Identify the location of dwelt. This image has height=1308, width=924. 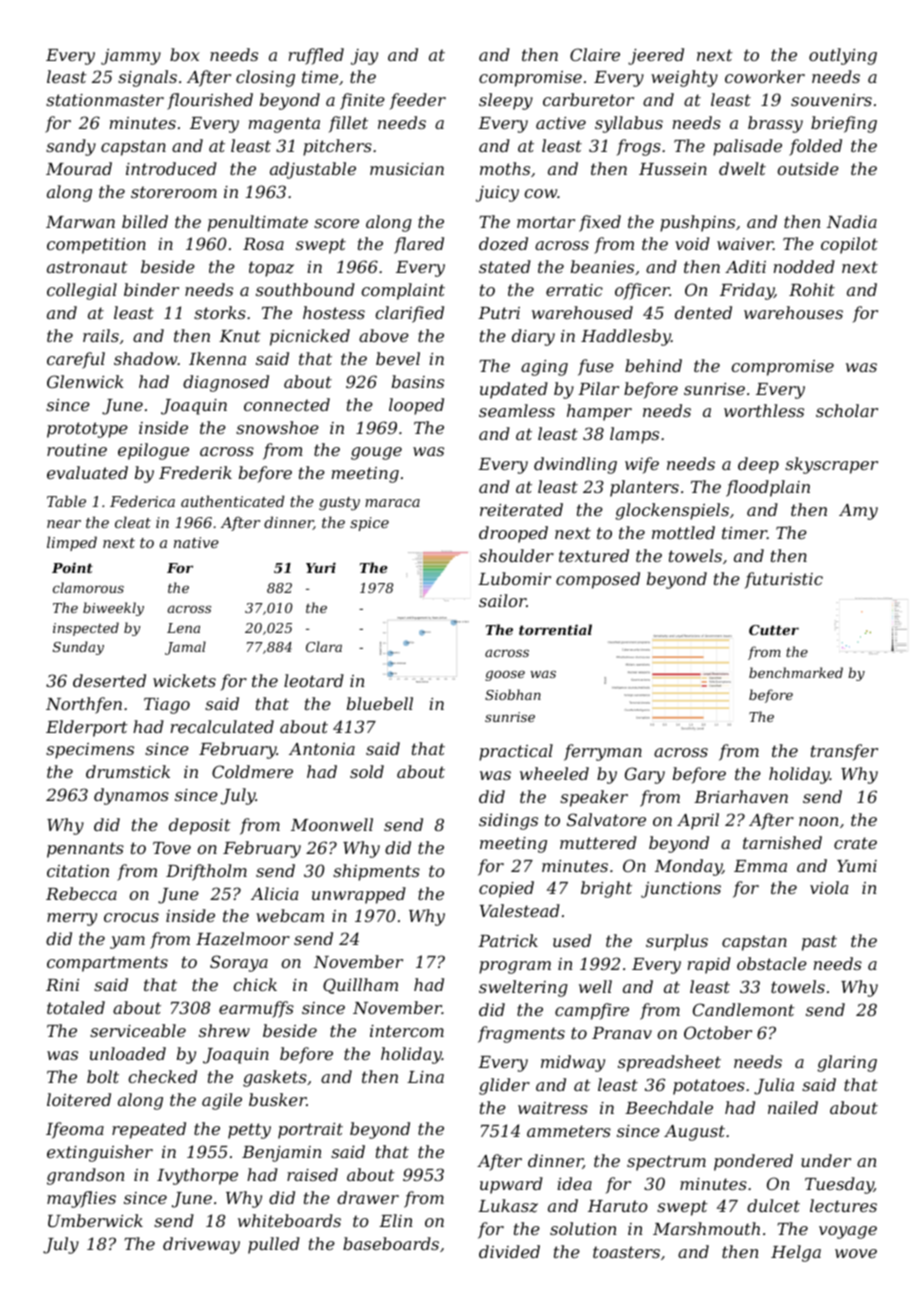
(742, 168).
